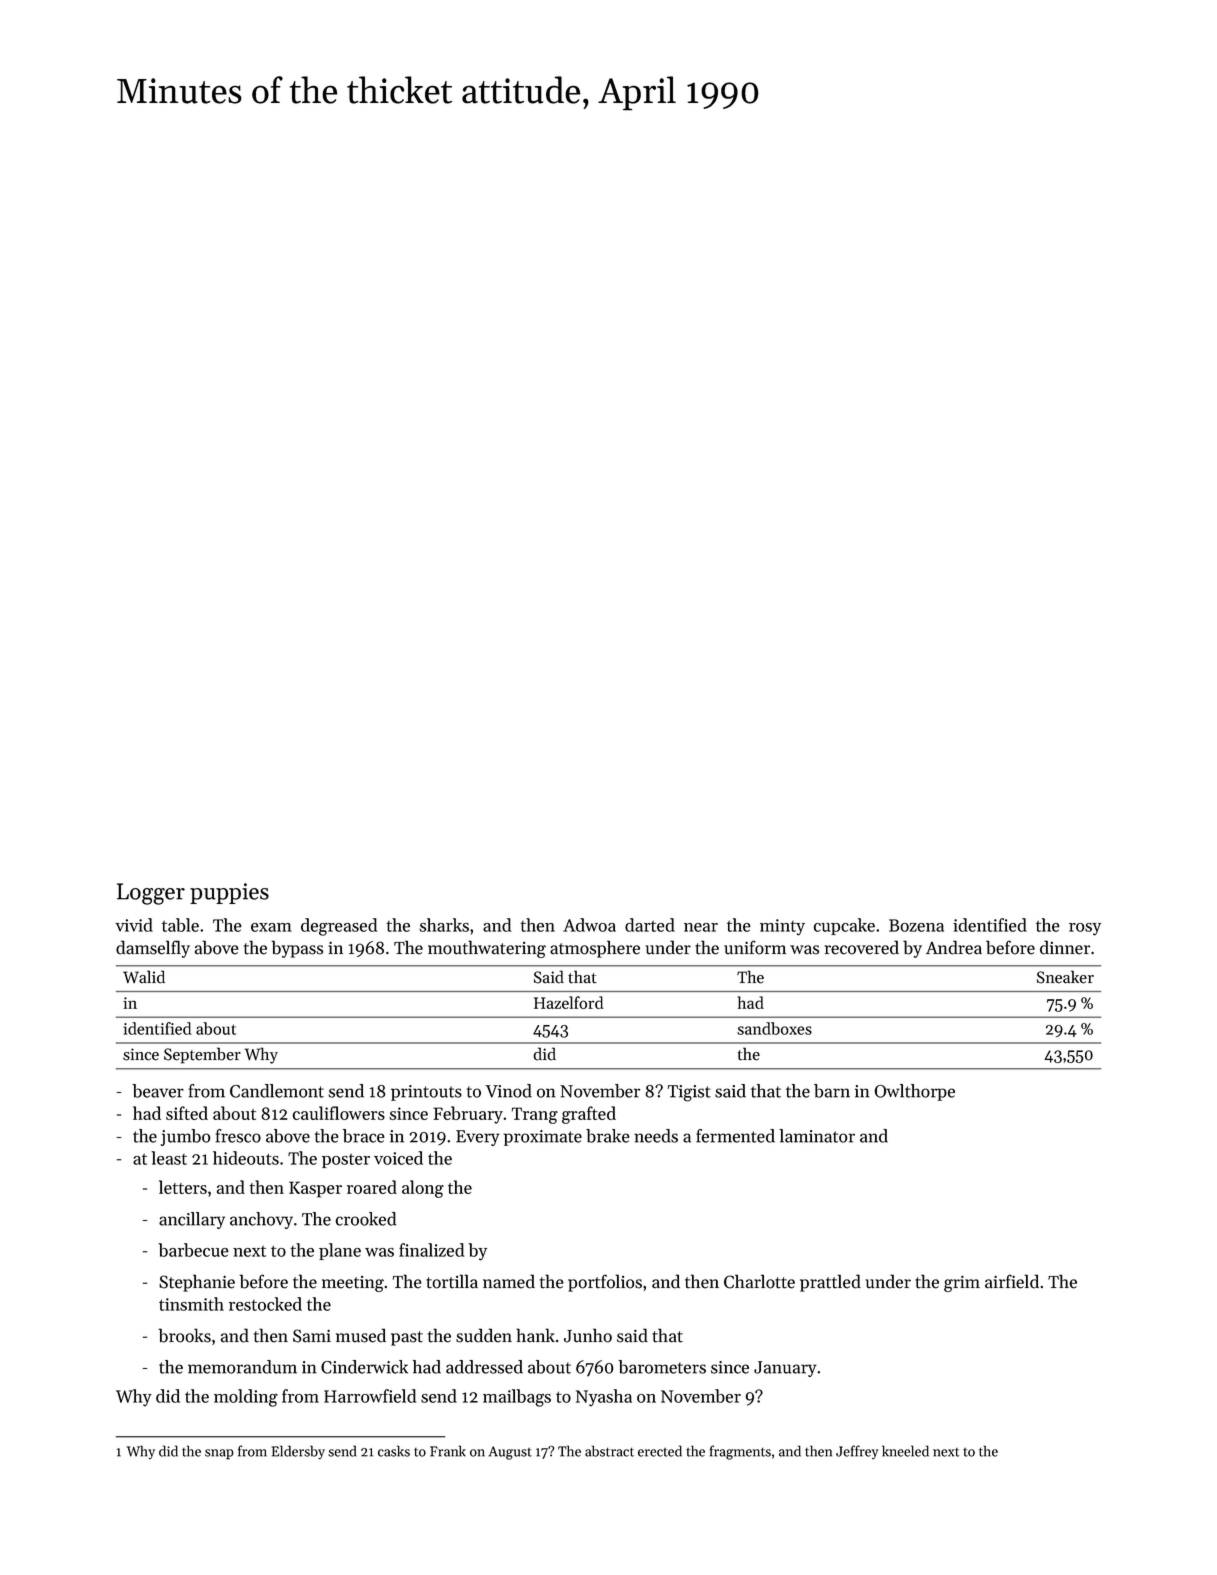 The image size is (1217, 1575). What do you see at coordinates (229, 893) in the screenshot?
I see `puppies` at bounding box center [229, 893].
